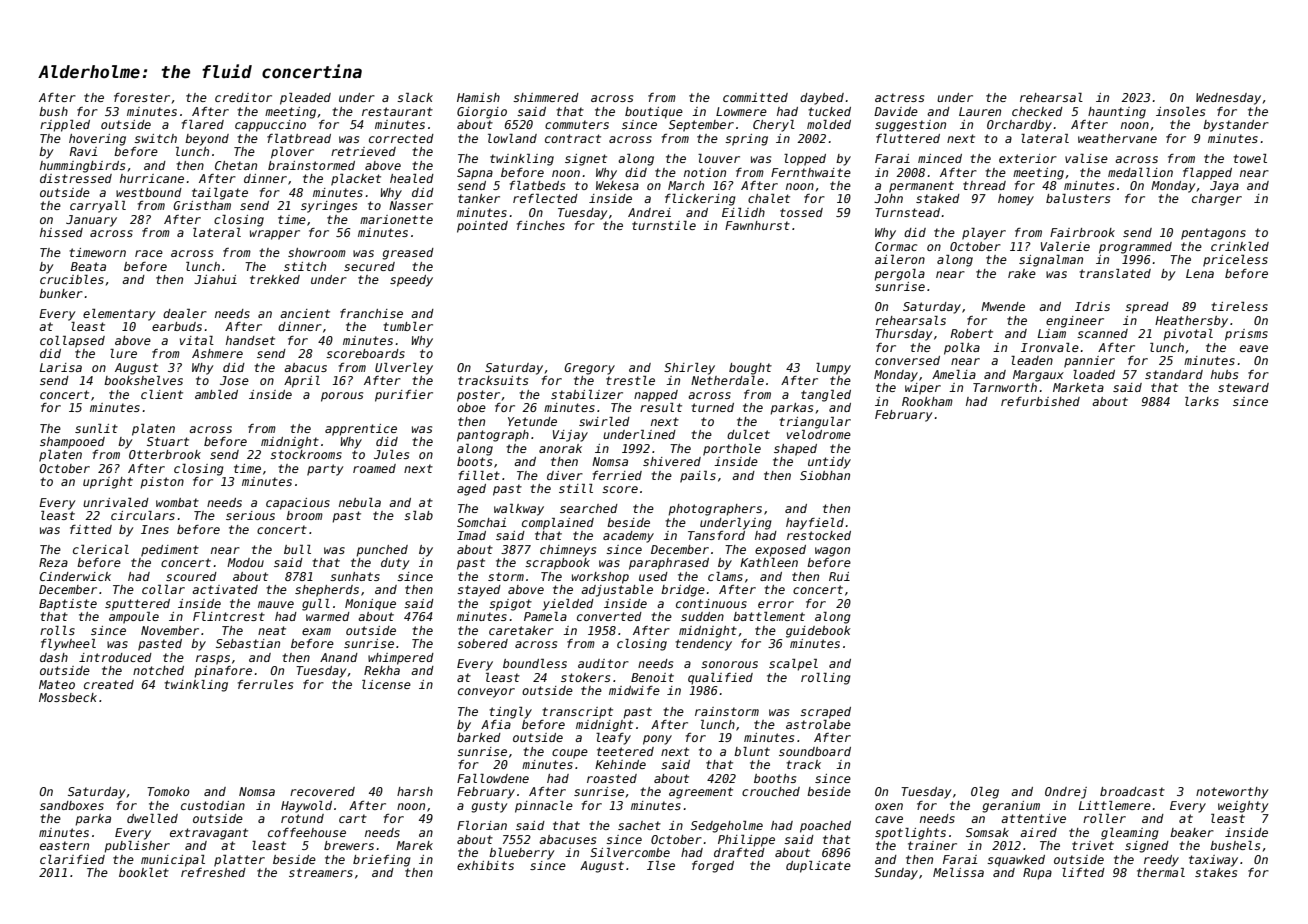 The width and height of the screenshot is (1308, 924). I want to click on Rui, so click(839, 576).
